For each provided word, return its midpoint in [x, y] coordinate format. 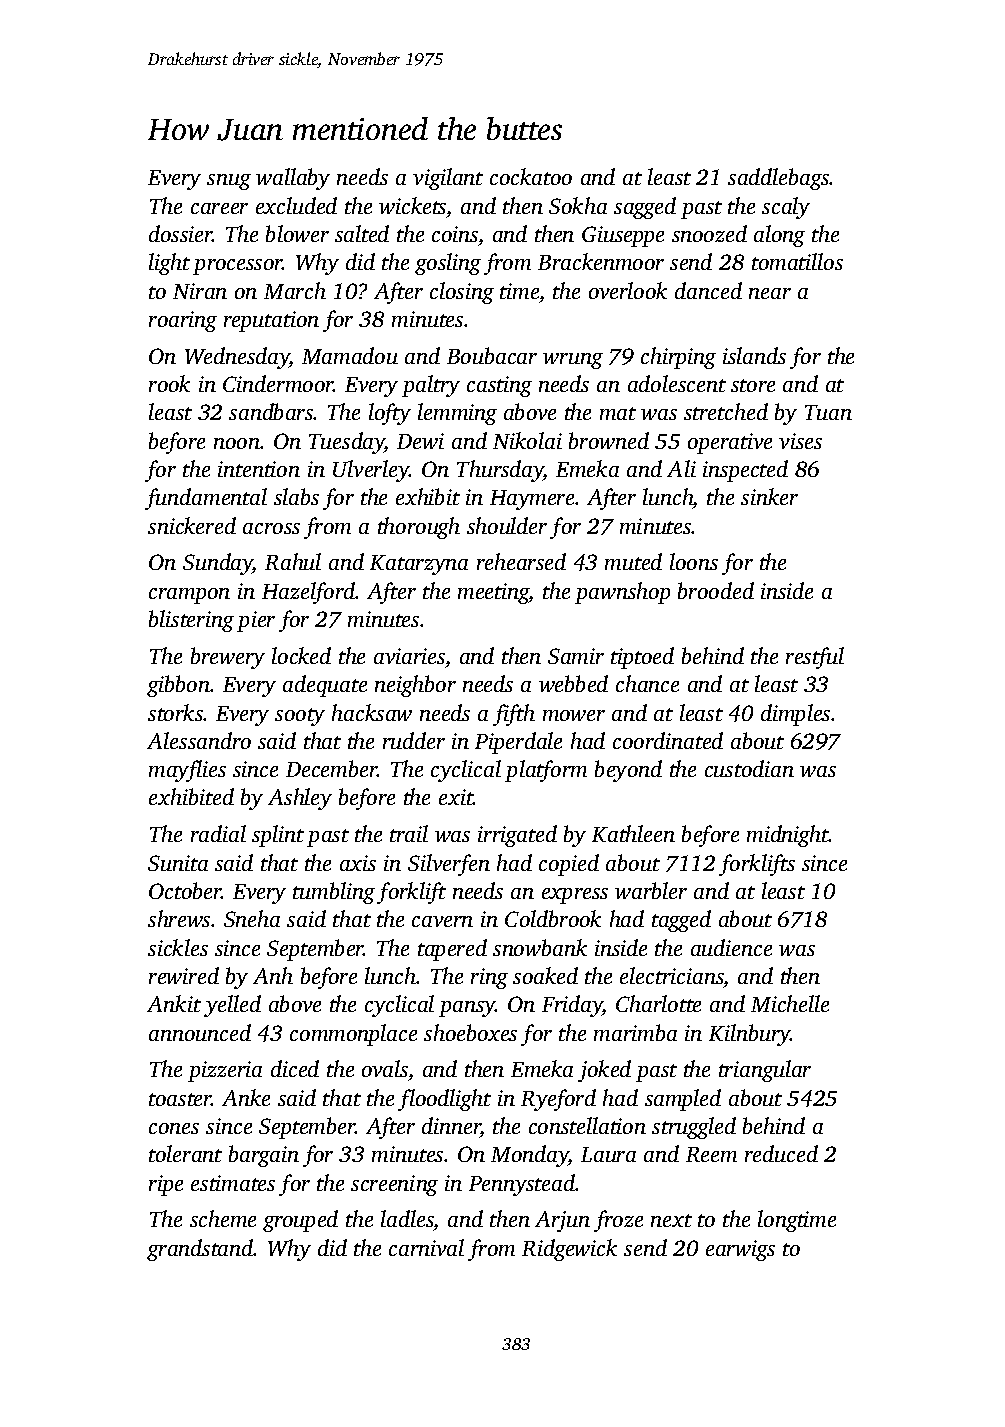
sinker [769, 496]
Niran [200, 291]
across [271, 528]
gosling [448, 264]
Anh [273, 975]
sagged [645, 208]
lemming [457, 414]
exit [456, 797]
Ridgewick [569, 1250]
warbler [651, 890]
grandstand [200, 1250]
